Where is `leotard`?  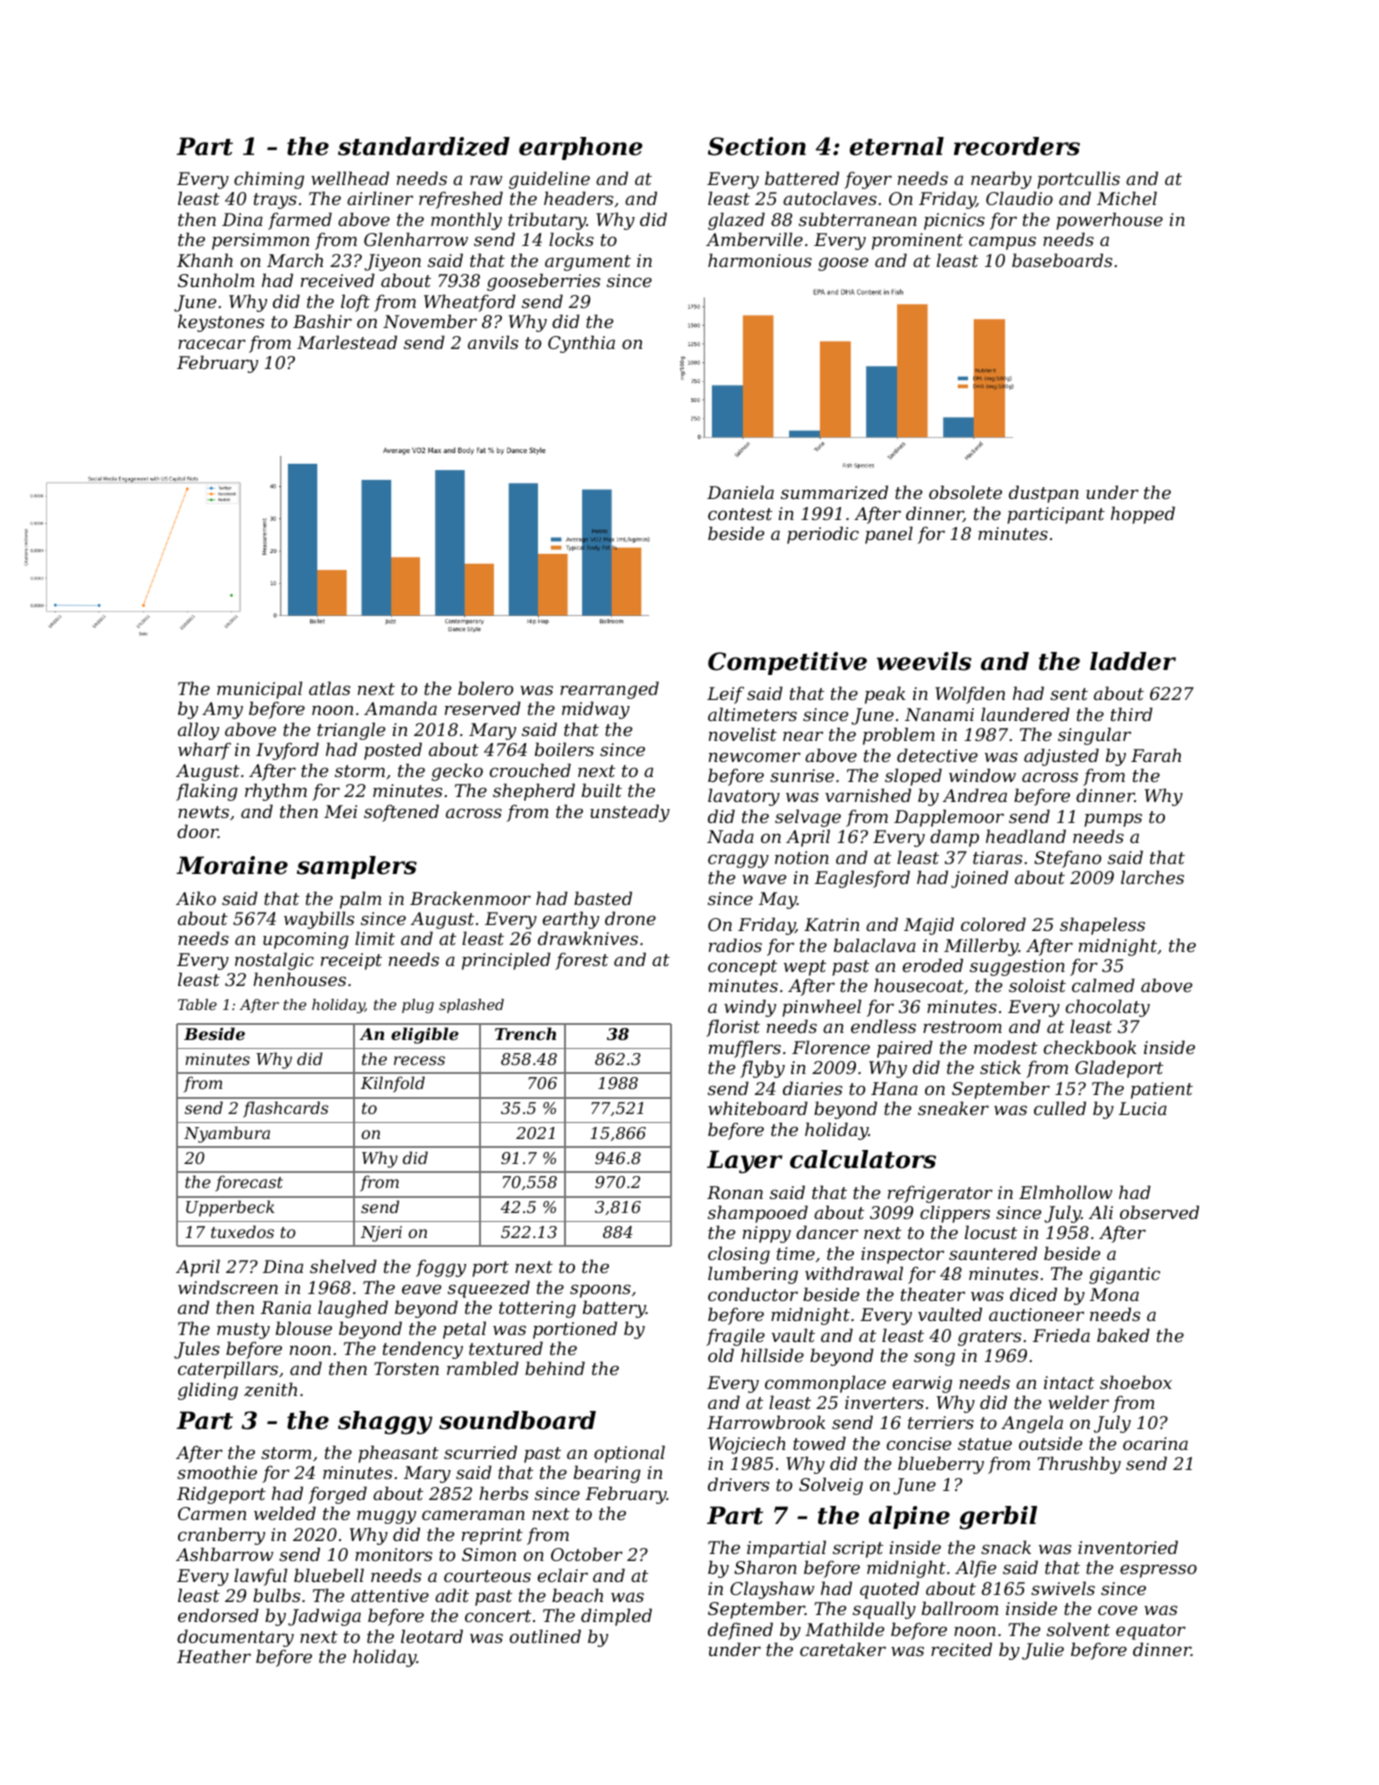 leotard is located at coordinates (432, 1636).
